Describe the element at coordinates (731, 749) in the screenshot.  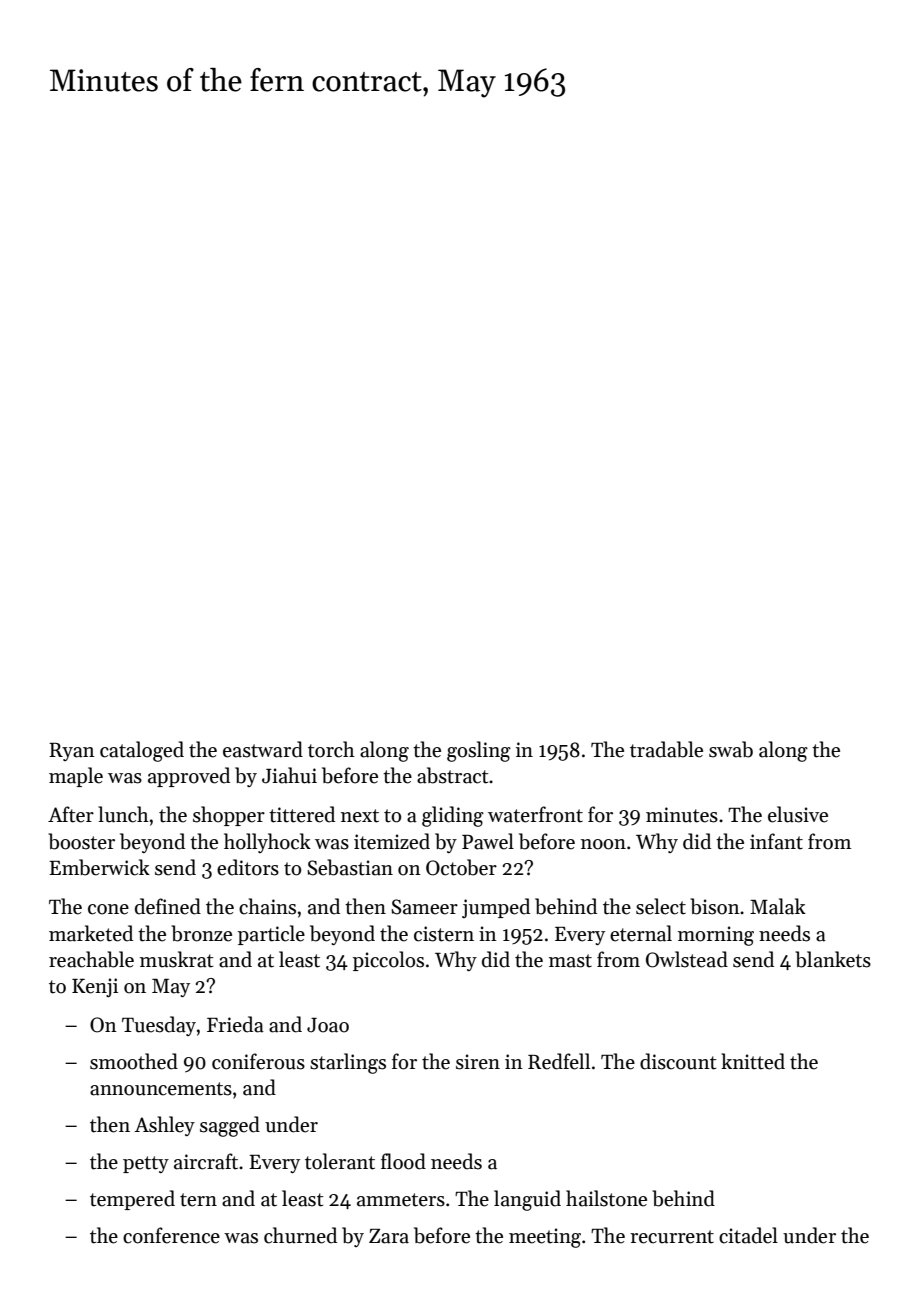
I see `swab` at that location.
